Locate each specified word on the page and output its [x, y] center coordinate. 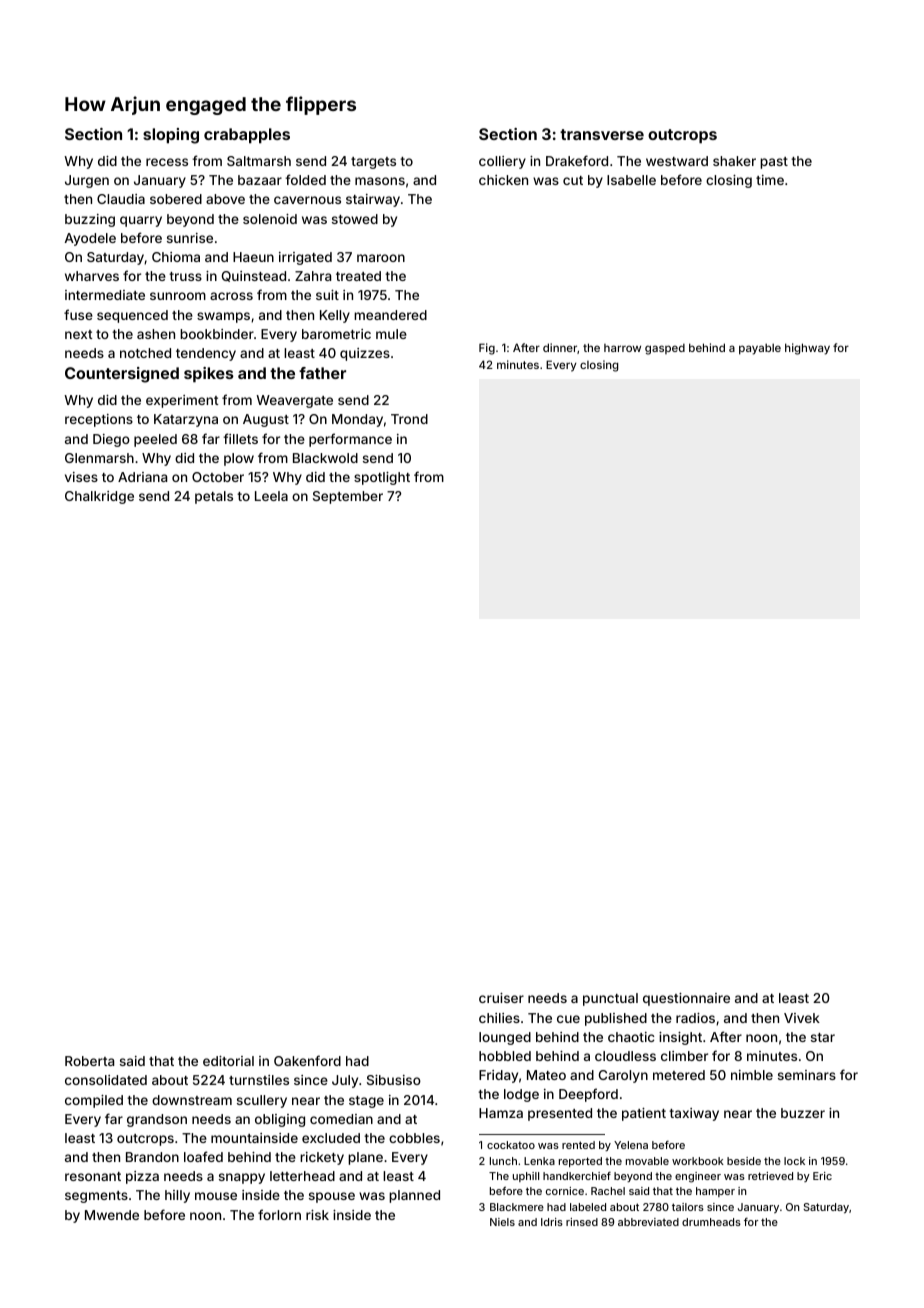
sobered [176, 199]
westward [677, 161]
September [348, 497]
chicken [503, 180]
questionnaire [686, 999]
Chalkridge [99, 497]
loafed [203, 1156]
